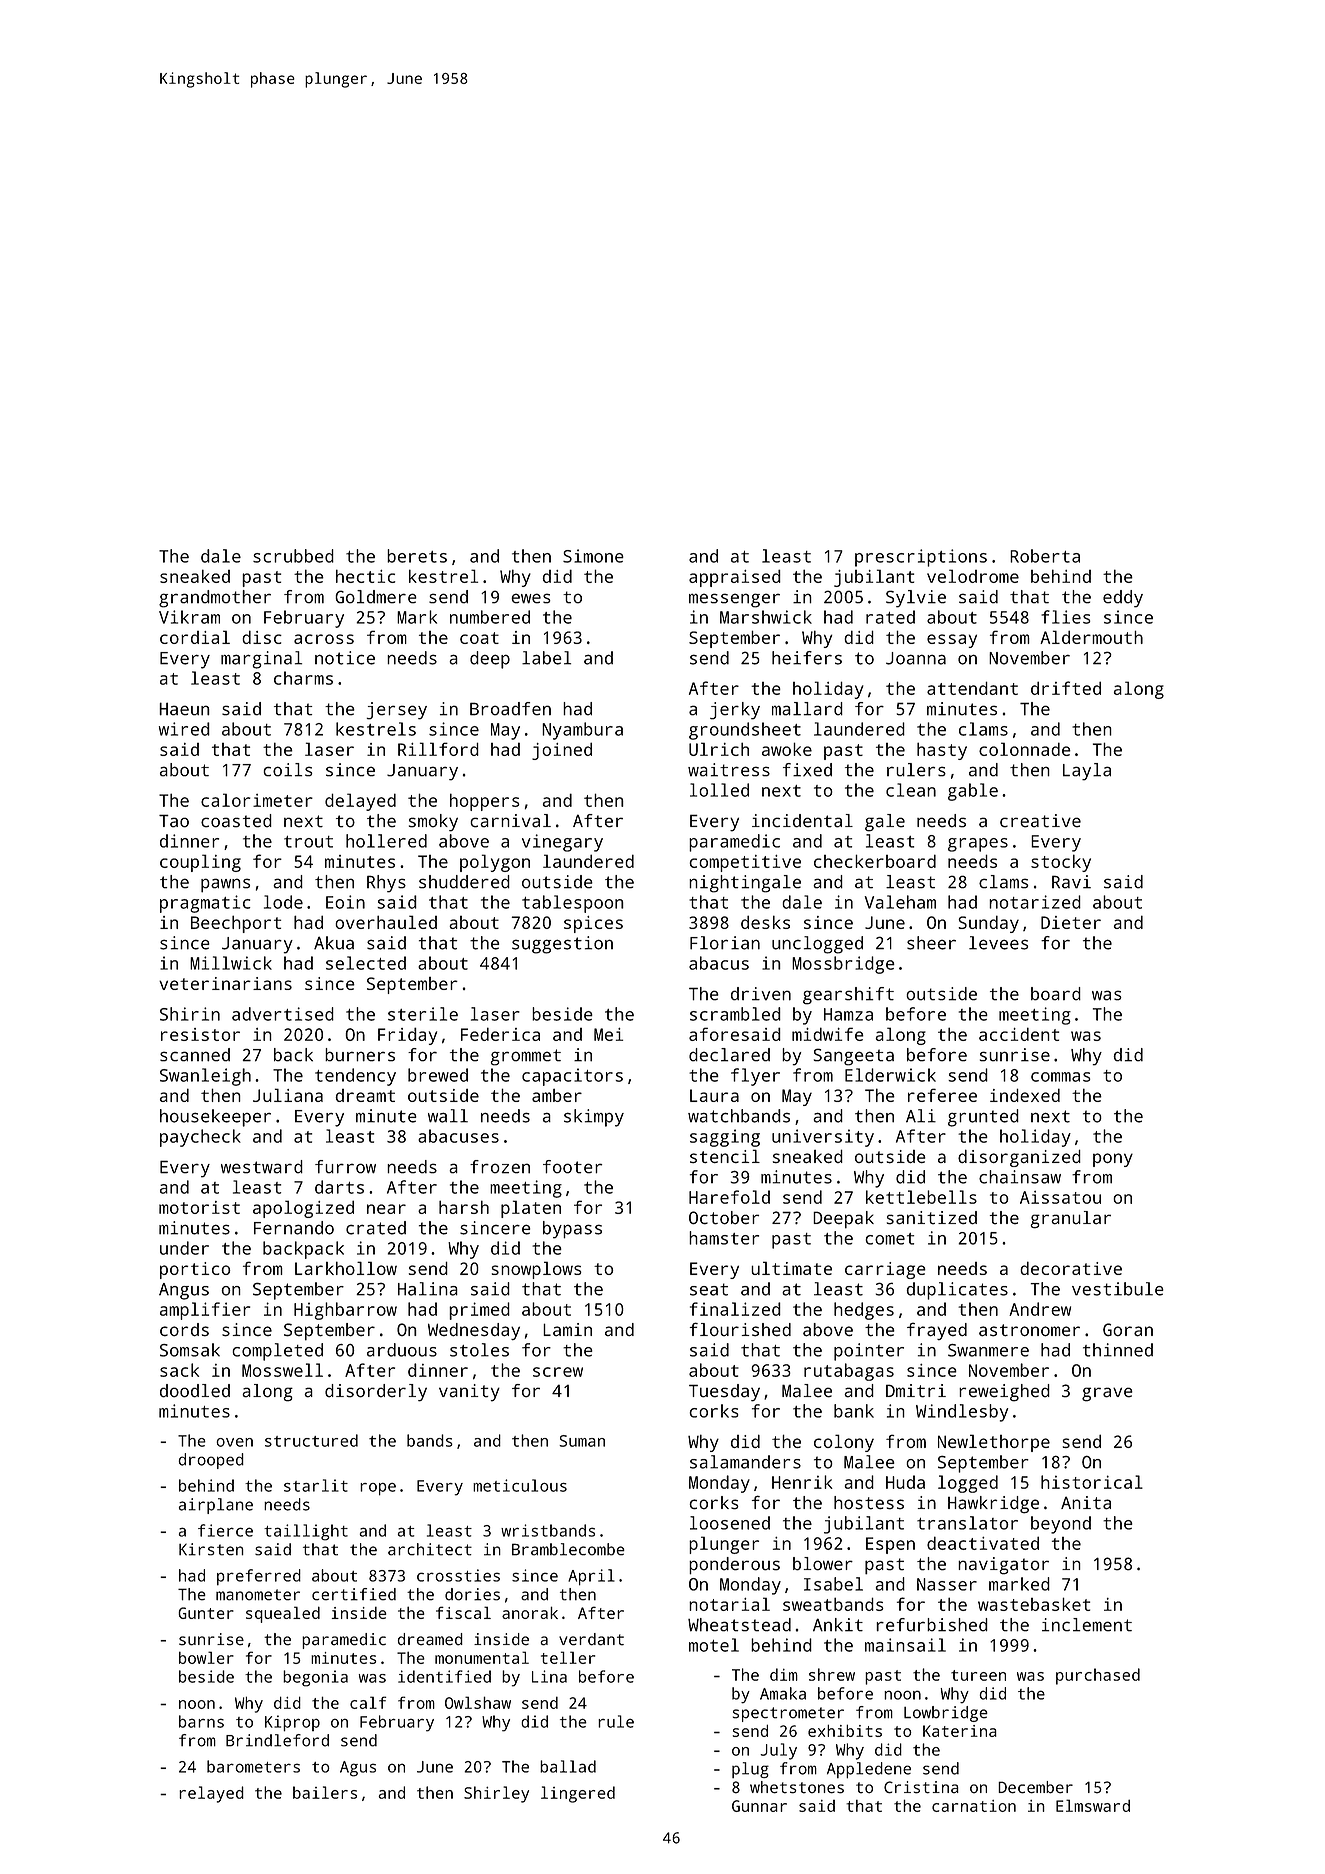 This screenshot has height=1874, width=1325. I want to click on Harefold, so click(729, 1197).
